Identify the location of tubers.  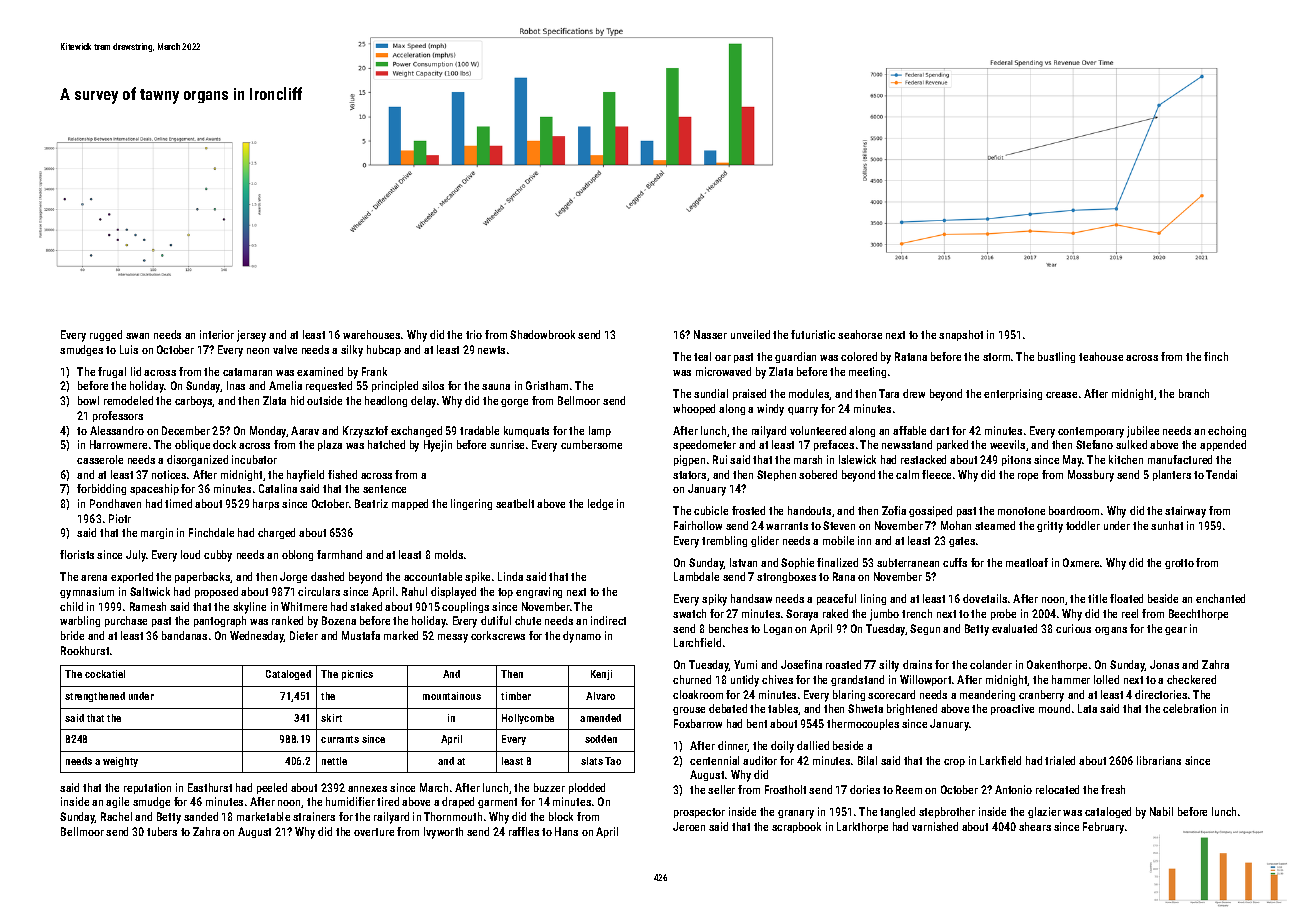
(162, 831).
